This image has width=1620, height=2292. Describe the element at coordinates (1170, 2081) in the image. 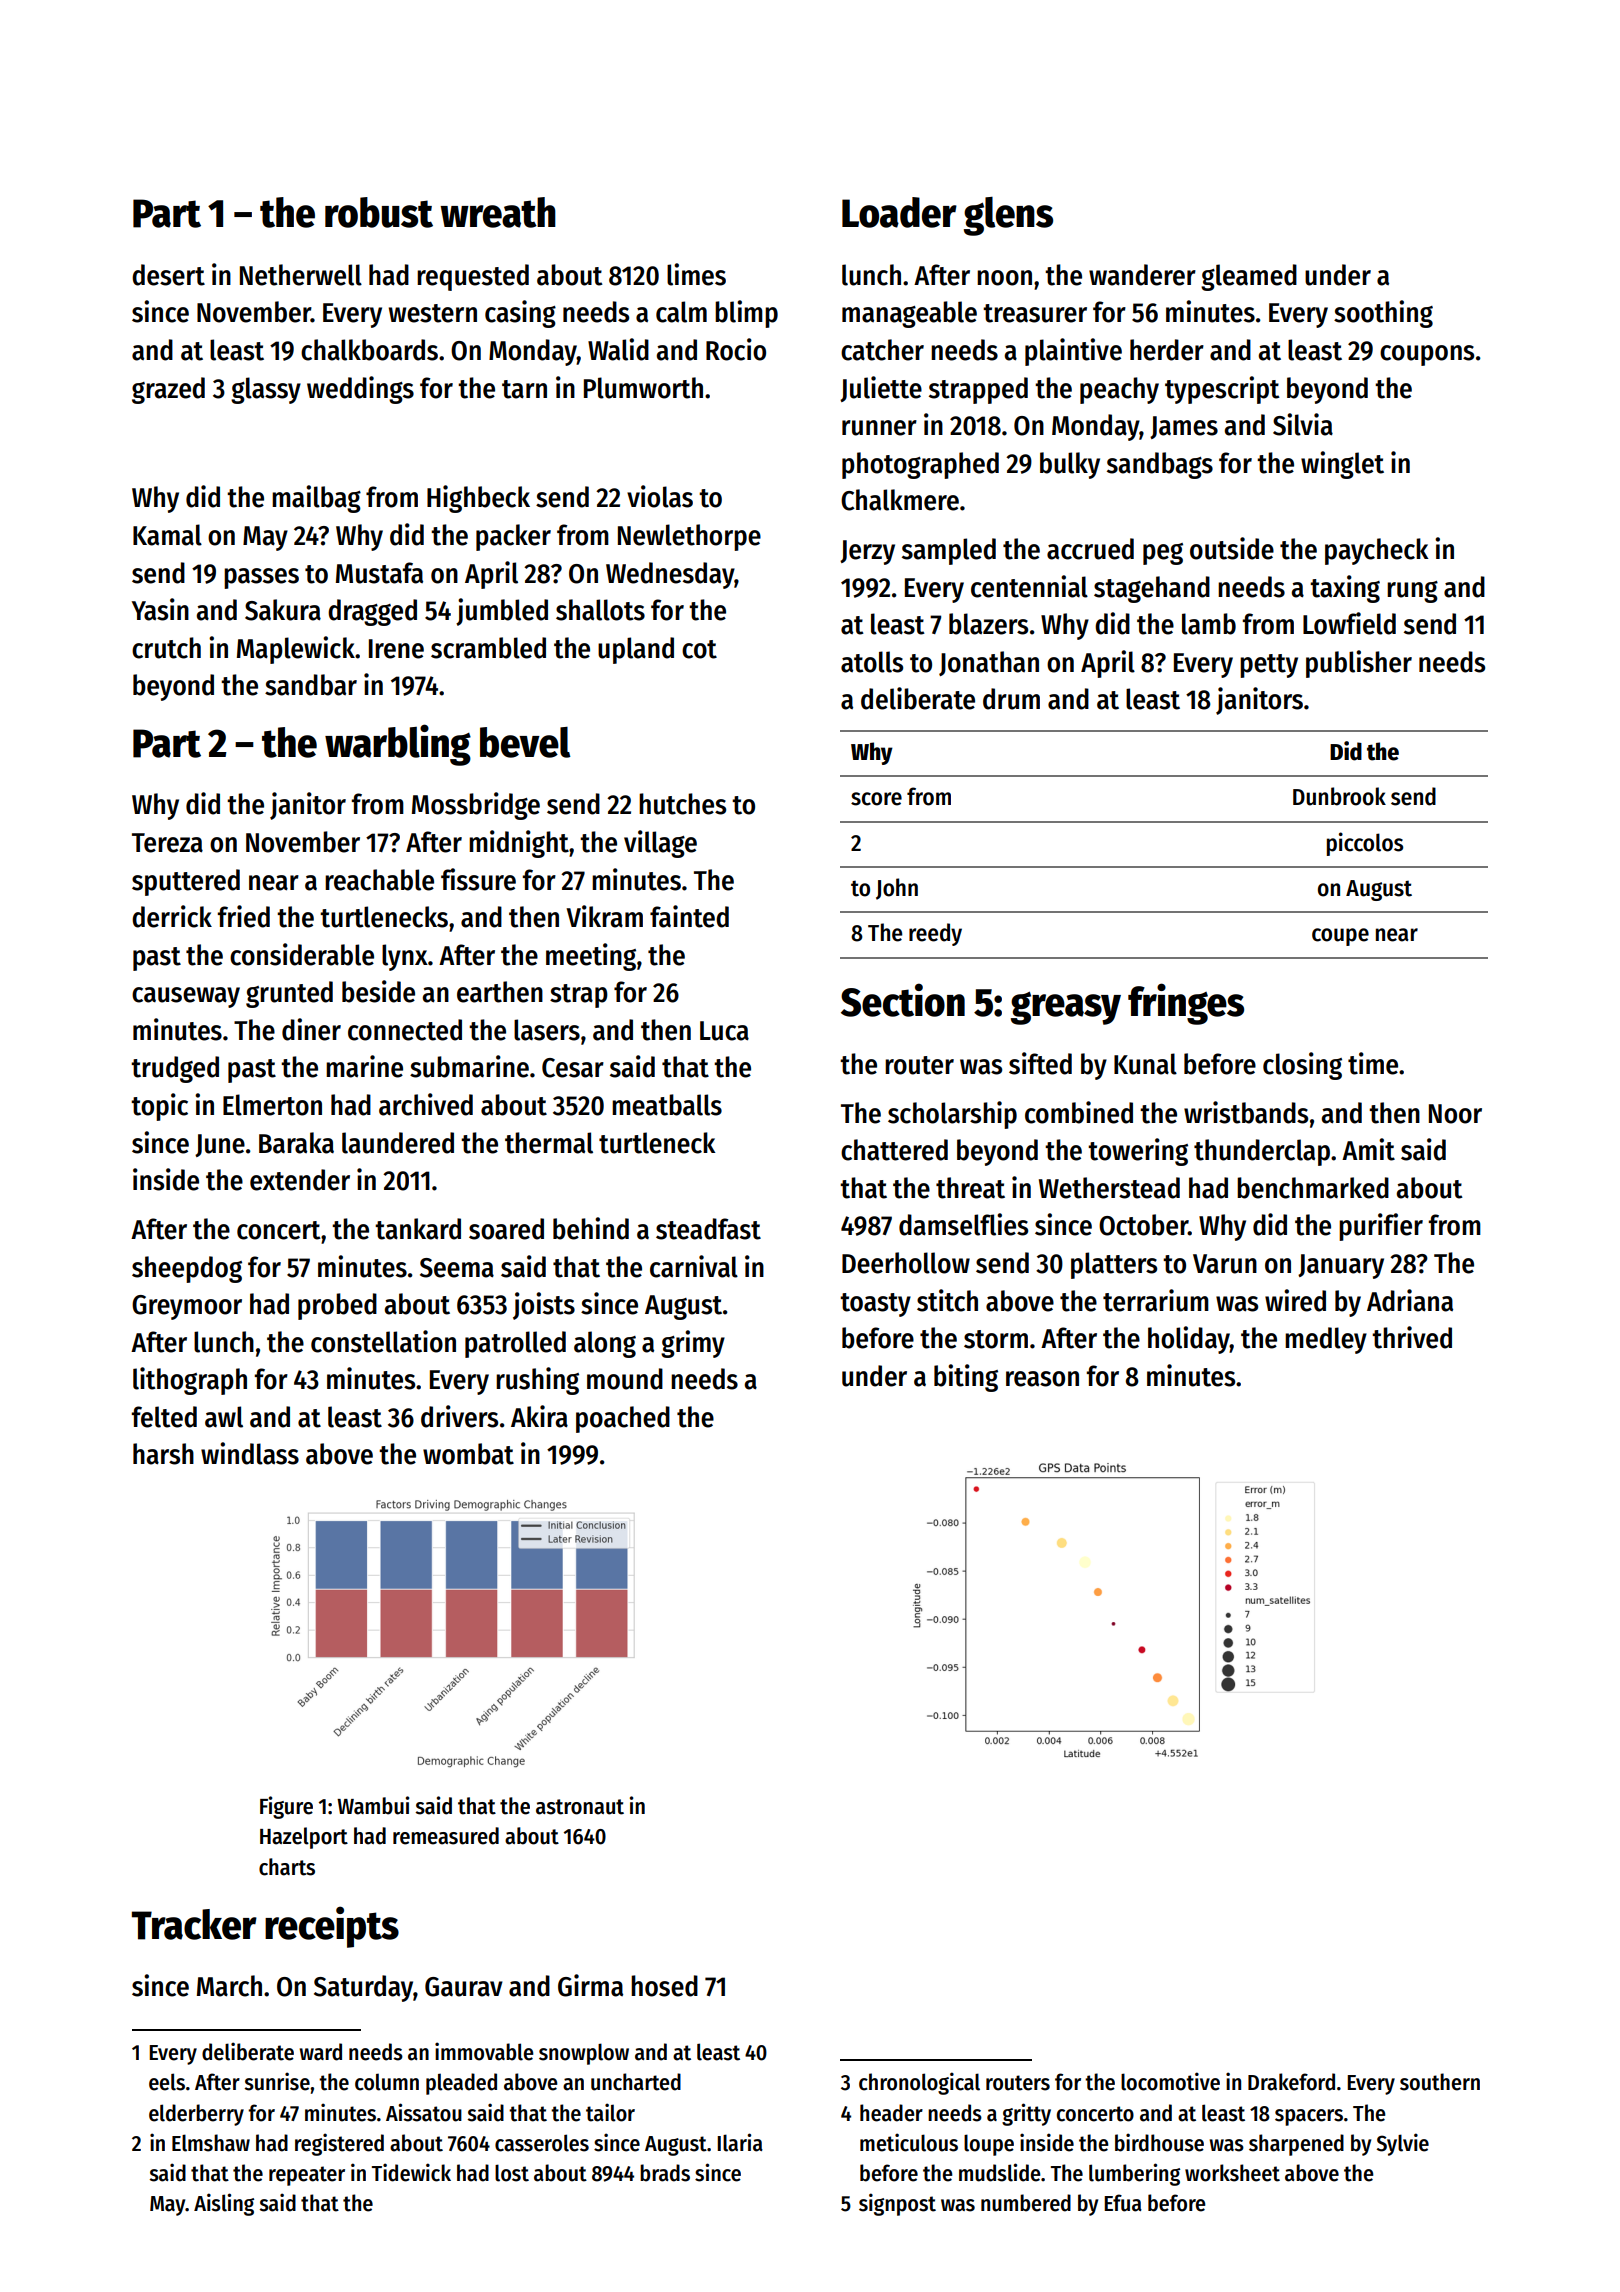

I see `locomotive` at that location.
